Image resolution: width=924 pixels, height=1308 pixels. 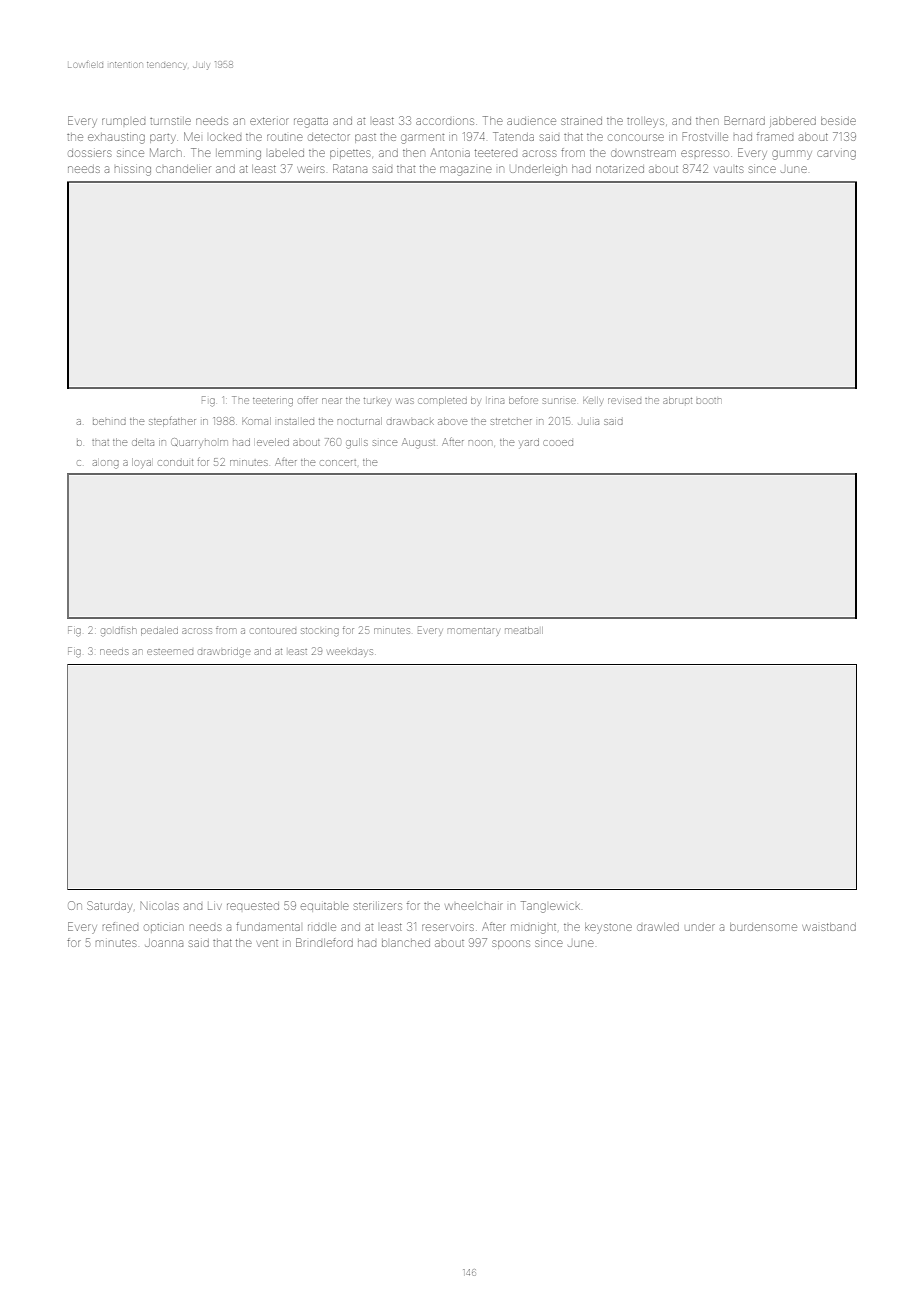 I want to click on beside, so click(x=838, y=121).
